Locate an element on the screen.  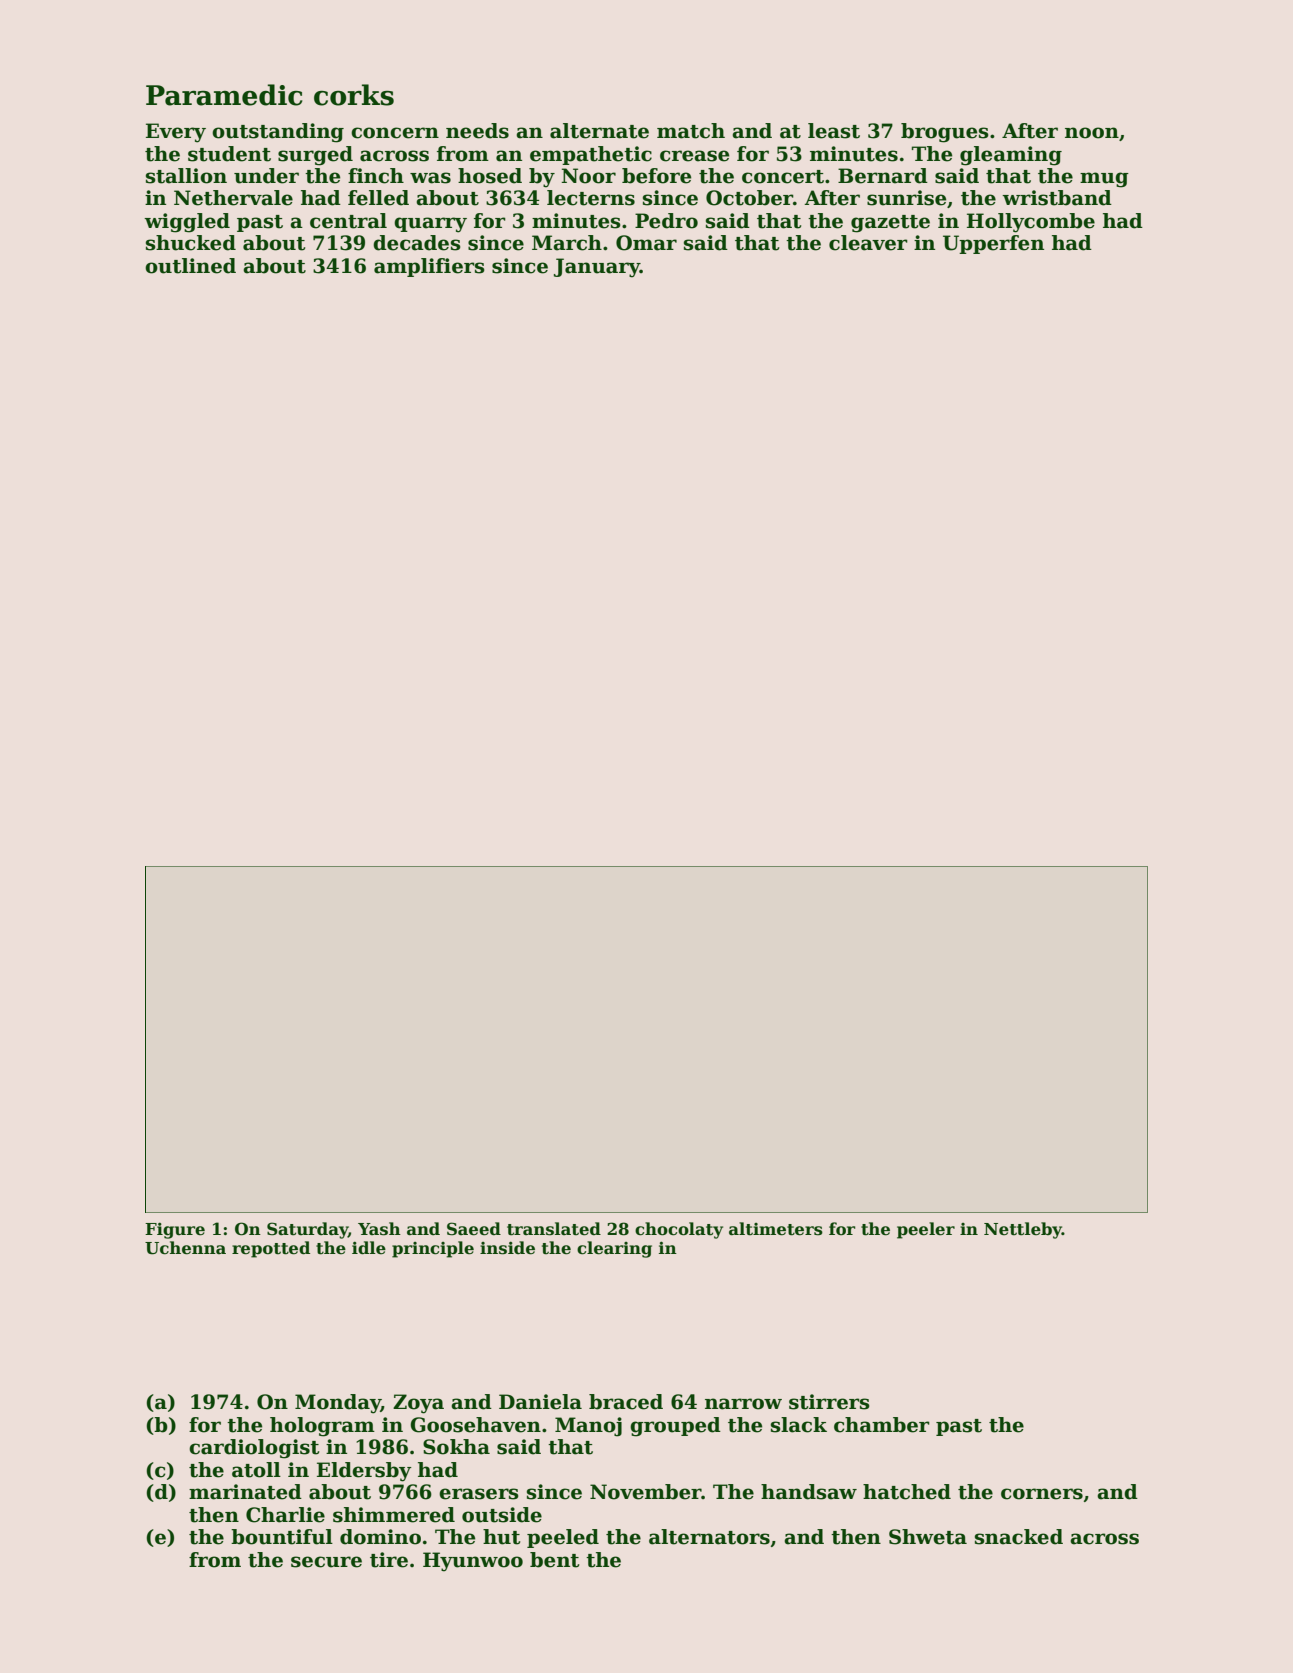
outlined is located at coordinates (190, 266).
